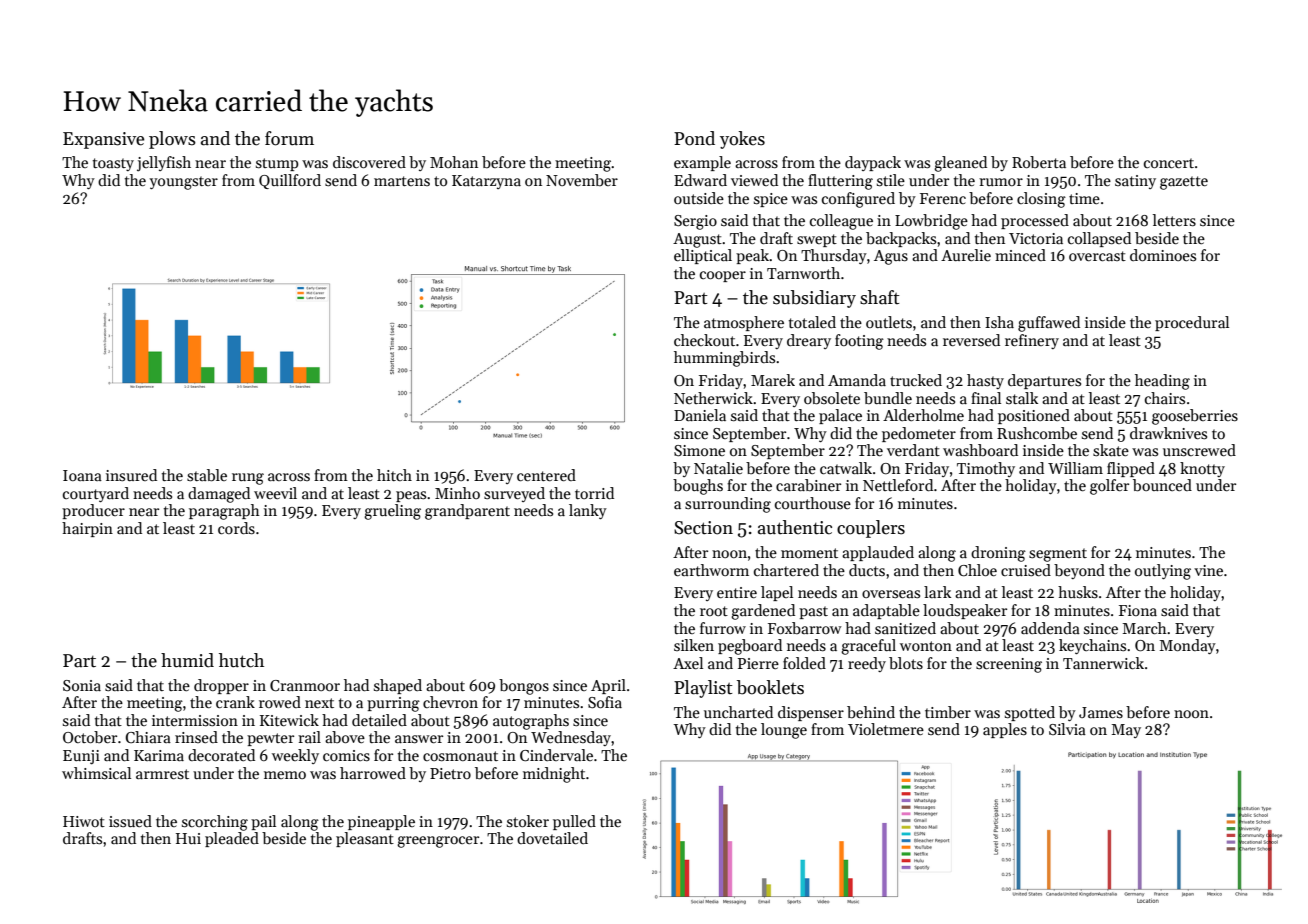 Image resolution: width=1308 pixels, height=924 pixels. What do you see at coordinates (1109, 487) in the screenshot?
I see `golfer` at bounding box center [1109, 487].
